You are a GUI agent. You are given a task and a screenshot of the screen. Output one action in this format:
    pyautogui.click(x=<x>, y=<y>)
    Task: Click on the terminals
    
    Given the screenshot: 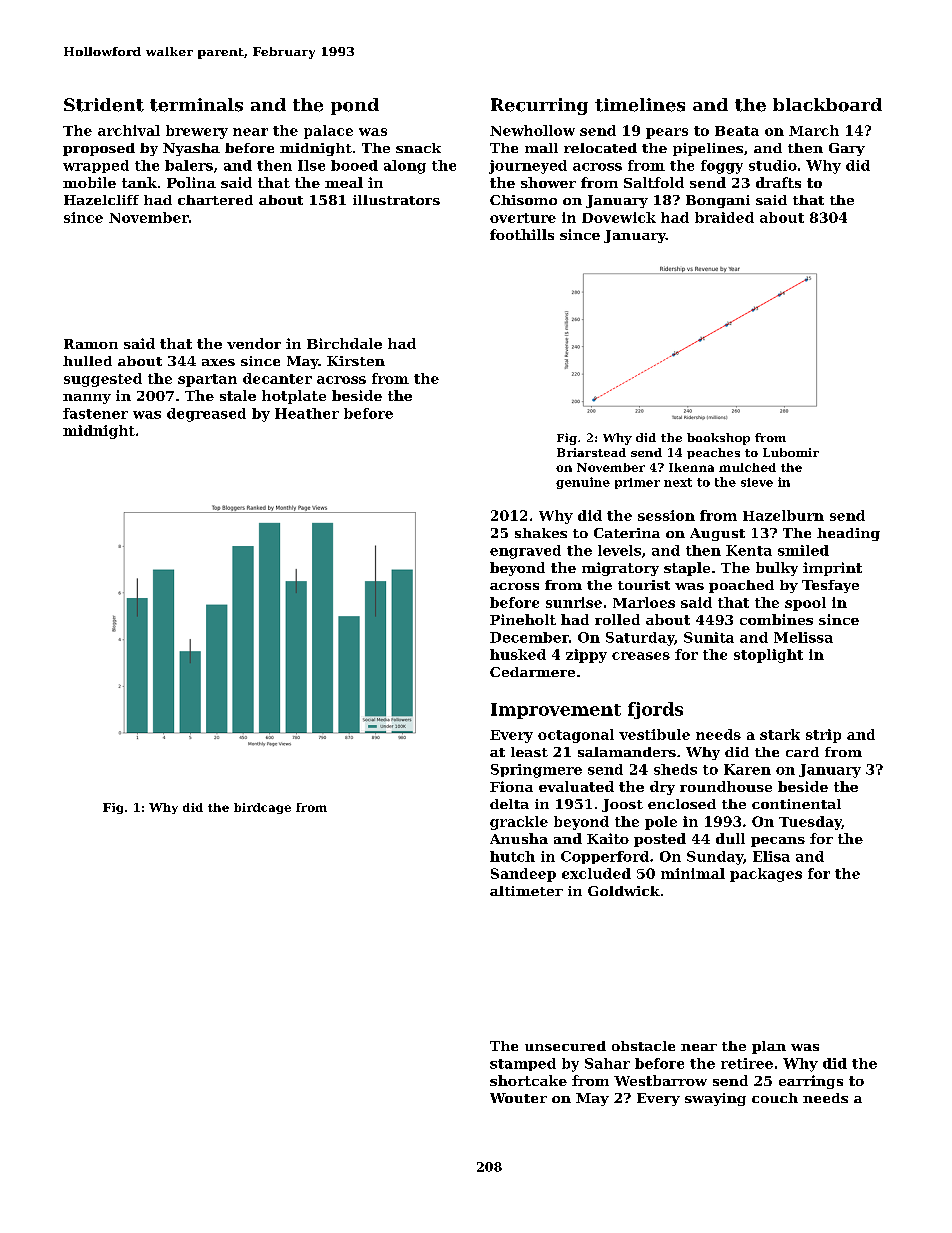 What is the action you would take?
    pyautogui.click(x=196, y=105)
